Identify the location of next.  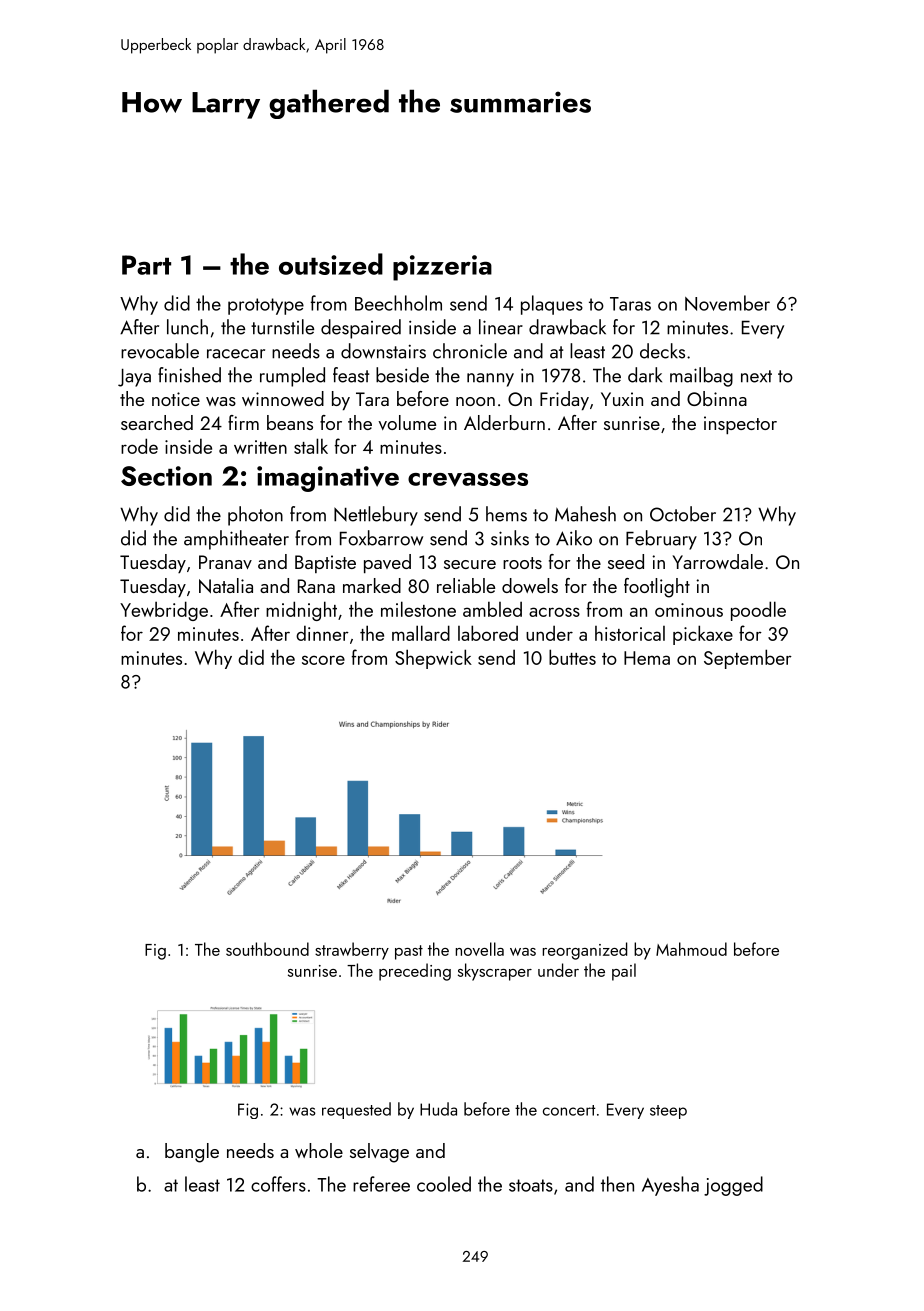
(756, 376).
